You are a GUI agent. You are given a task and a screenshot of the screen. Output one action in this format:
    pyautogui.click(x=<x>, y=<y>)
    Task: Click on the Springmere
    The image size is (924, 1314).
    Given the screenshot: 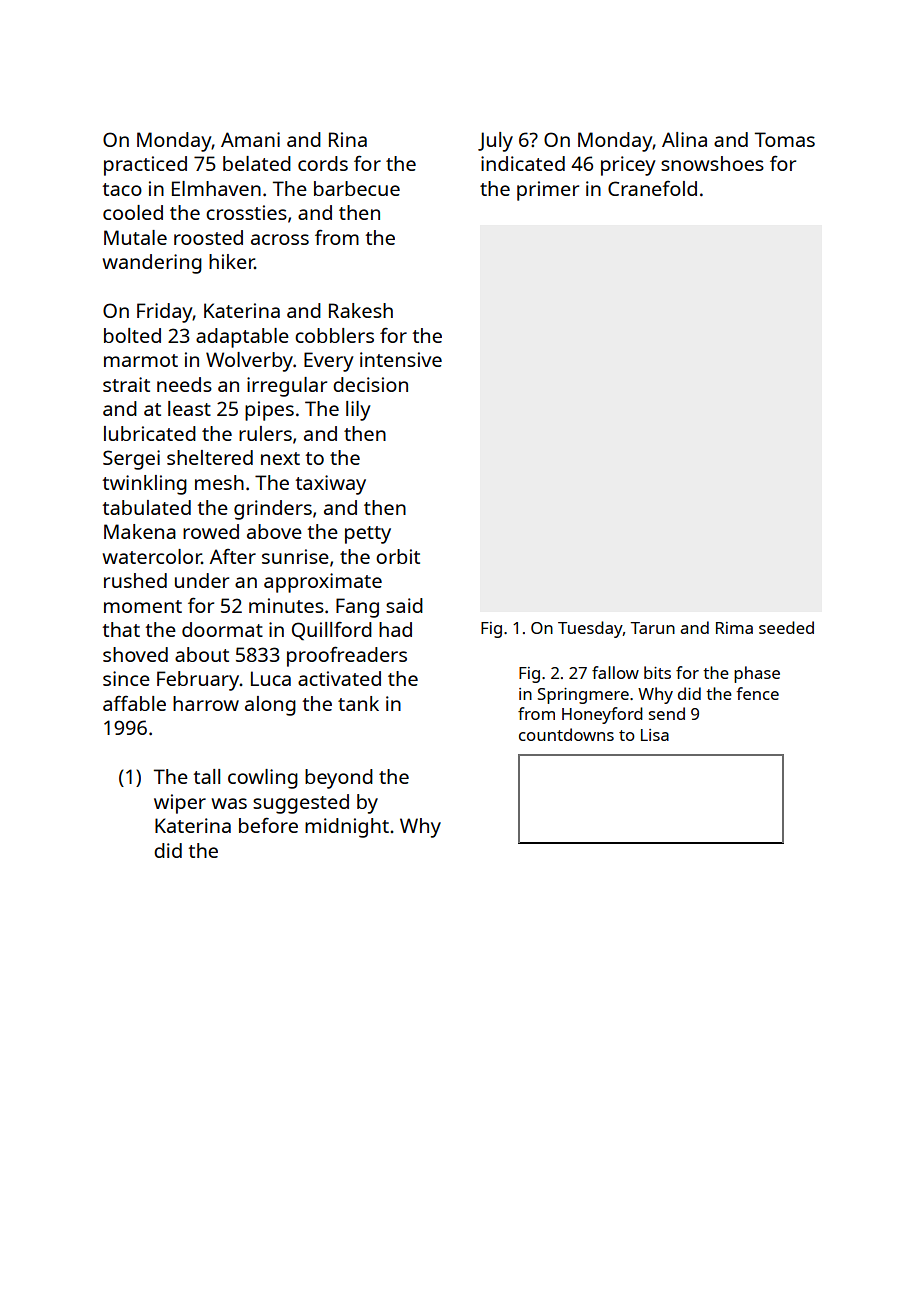 What is the action you would take?
    pyautogui.click(x=583, y=696)
